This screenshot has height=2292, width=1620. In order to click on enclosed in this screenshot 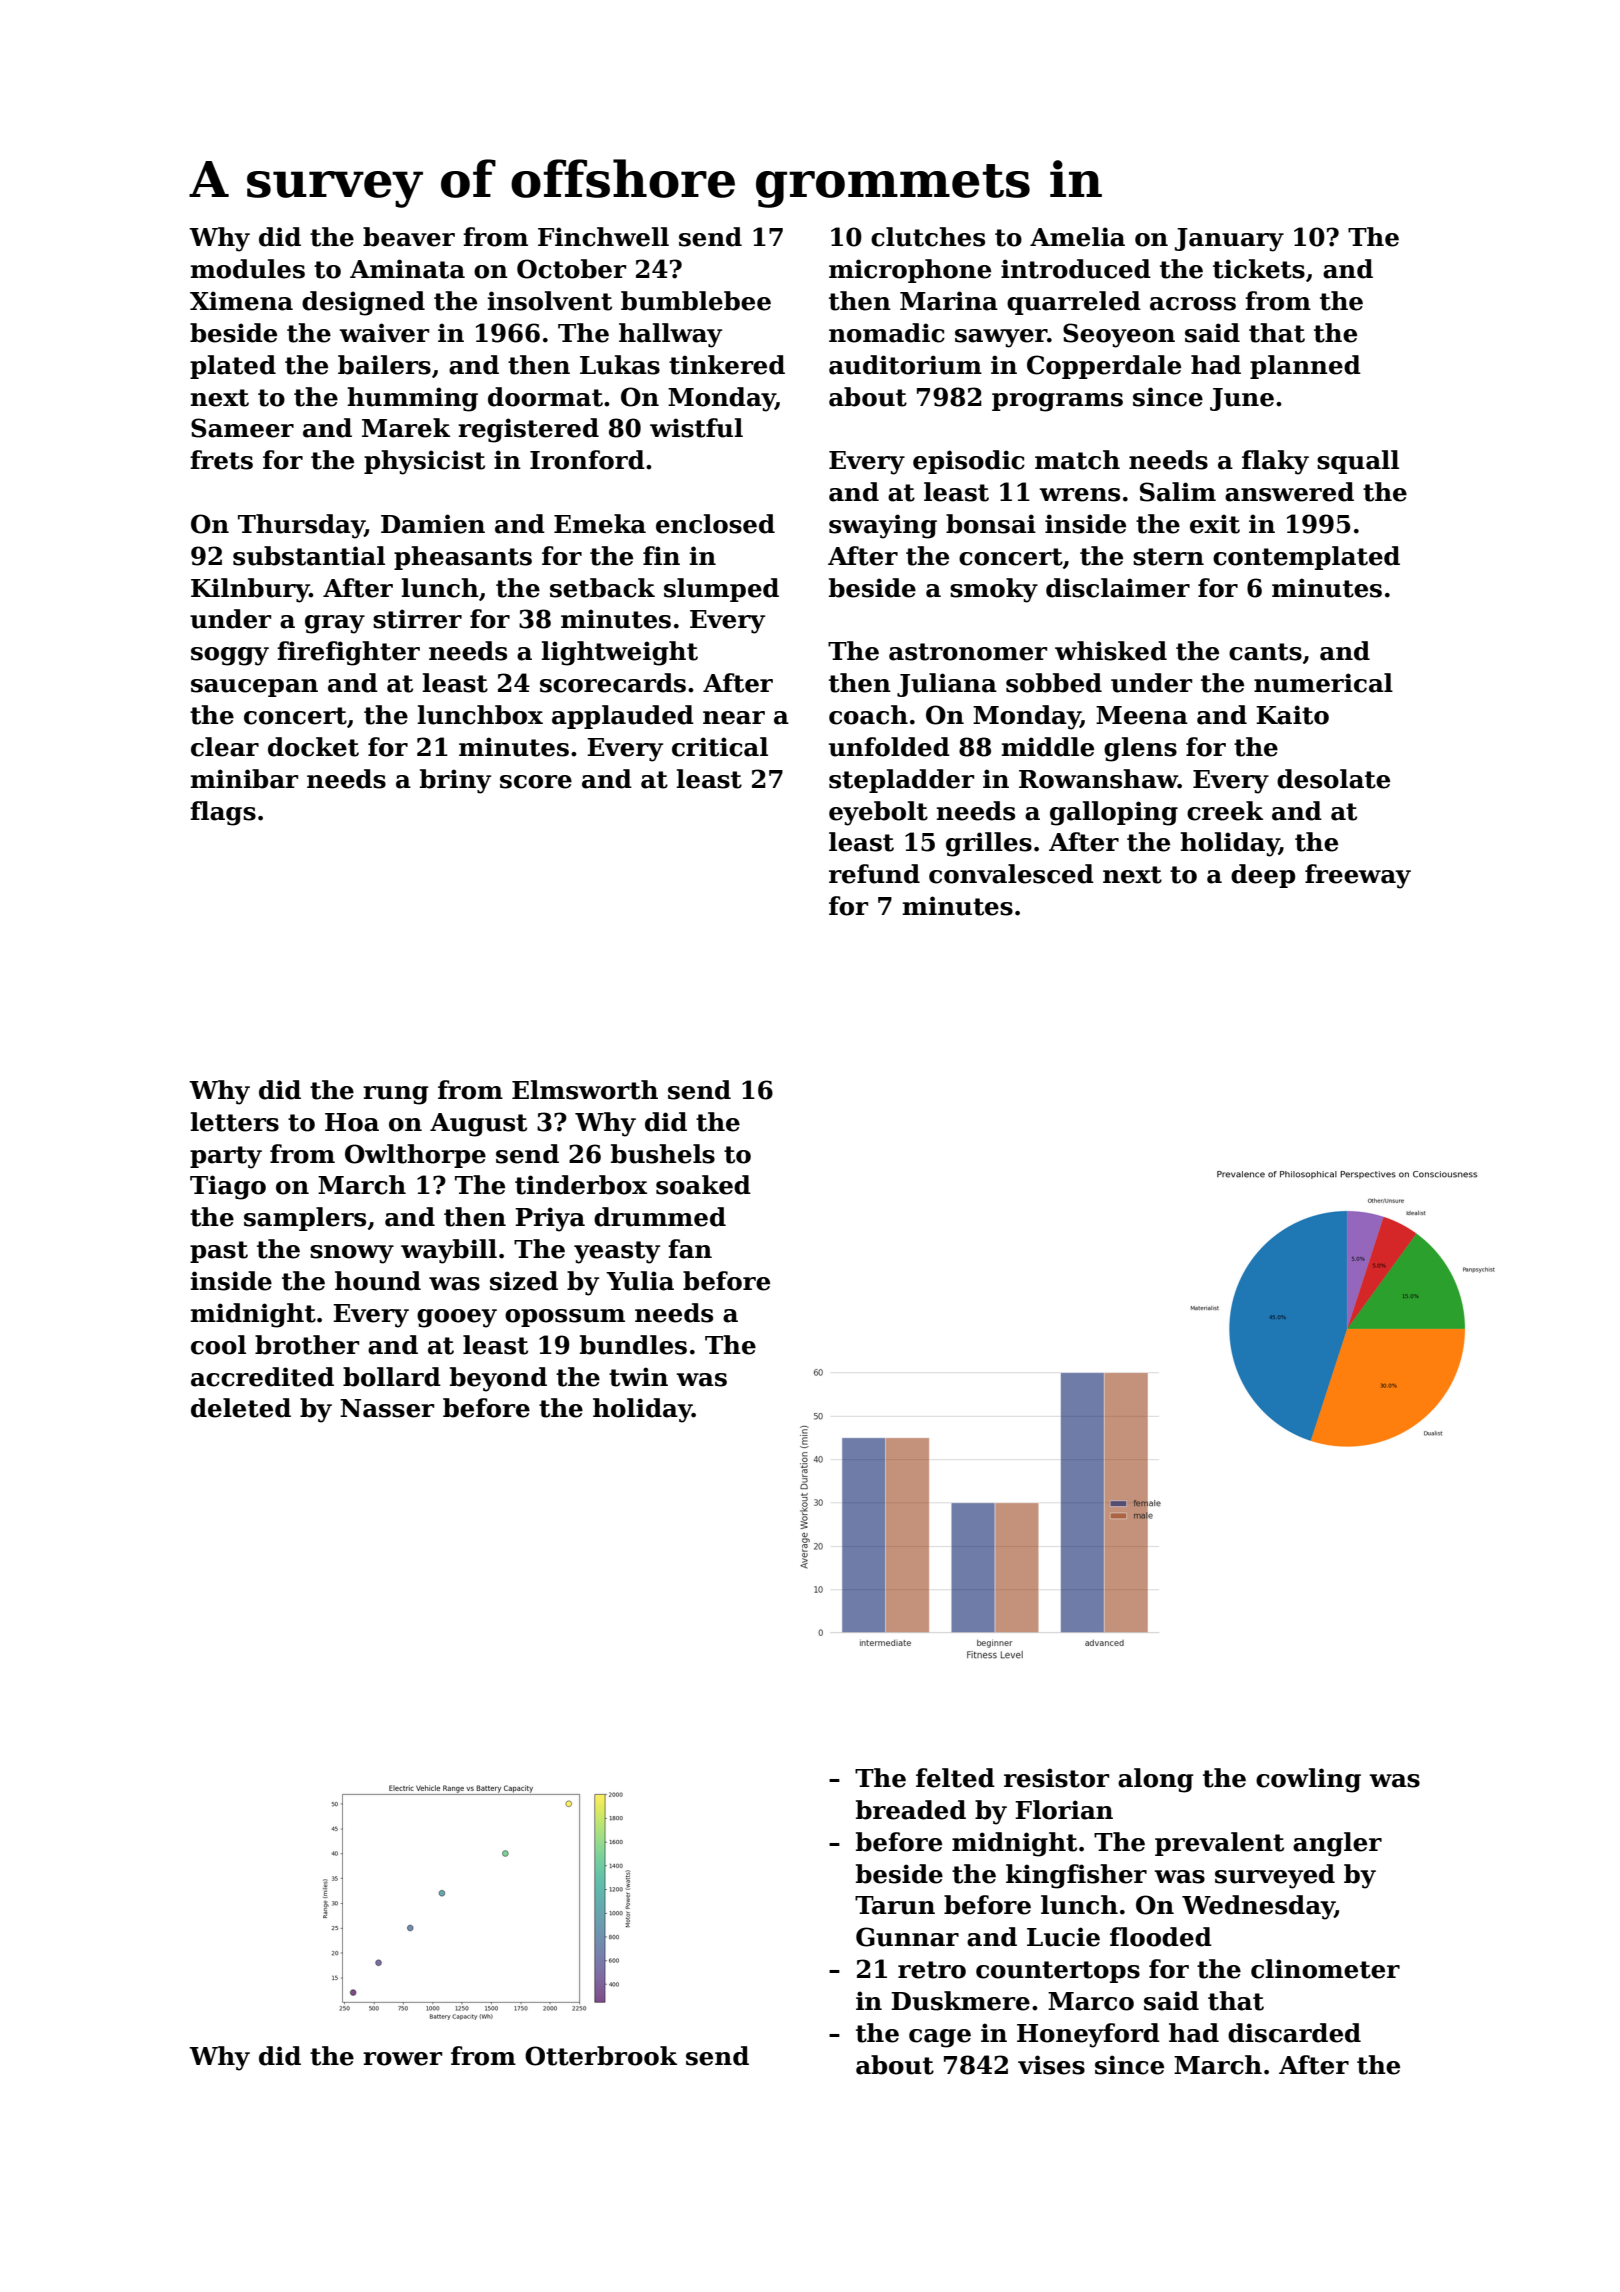, I will do `click(715, 524)`.
